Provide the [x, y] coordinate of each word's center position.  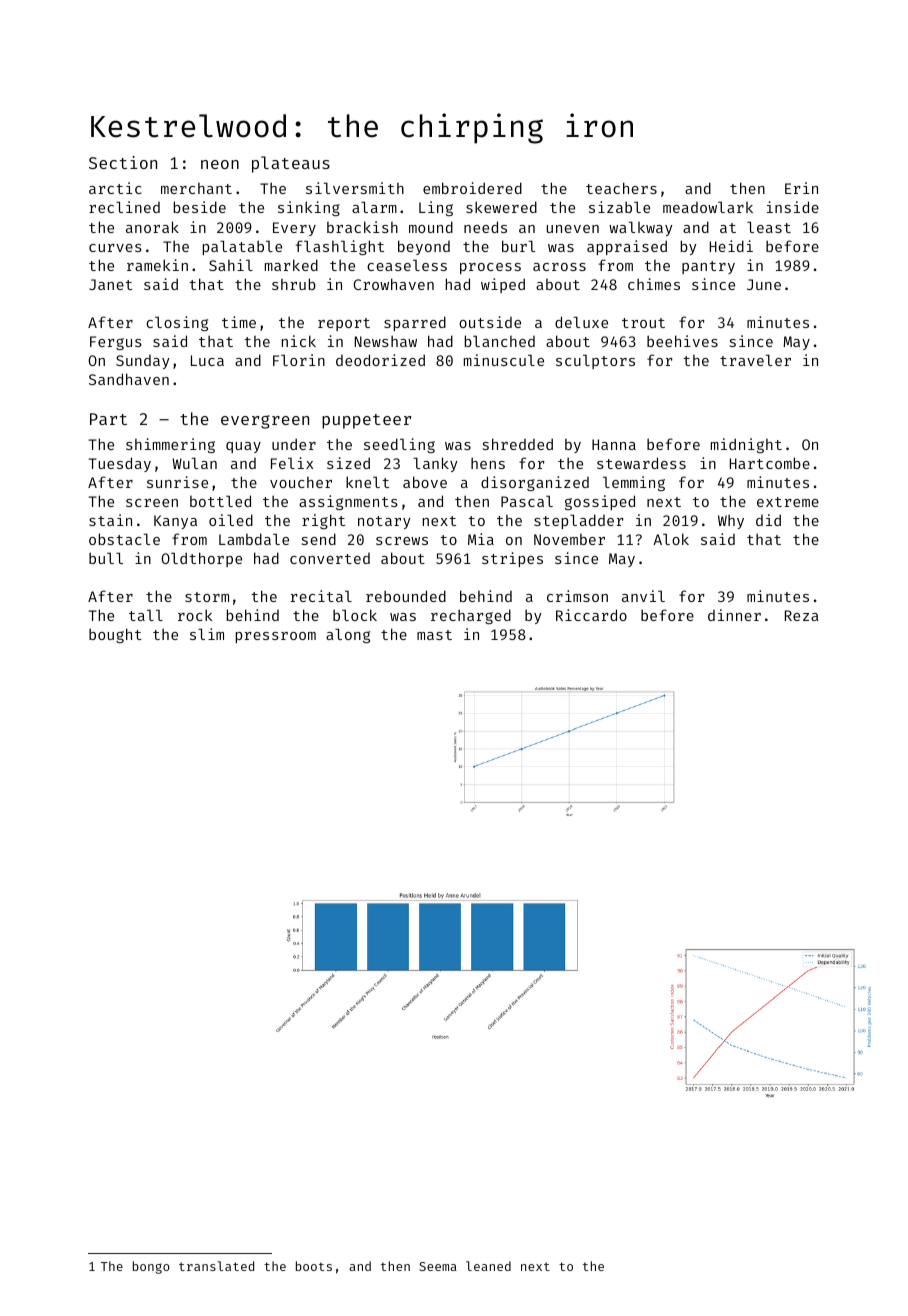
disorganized [535, 483]
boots [314, 1266]
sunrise [177, 482]
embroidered [472, 188]
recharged [471, 616]
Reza [802, 615]
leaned [488, 1266]
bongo [151, 1267]
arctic [115, 188]
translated [216, 1266]
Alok [671, 539]
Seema [438, 1266]
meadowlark [708, 207]
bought [115, 635]
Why [731, 521]
